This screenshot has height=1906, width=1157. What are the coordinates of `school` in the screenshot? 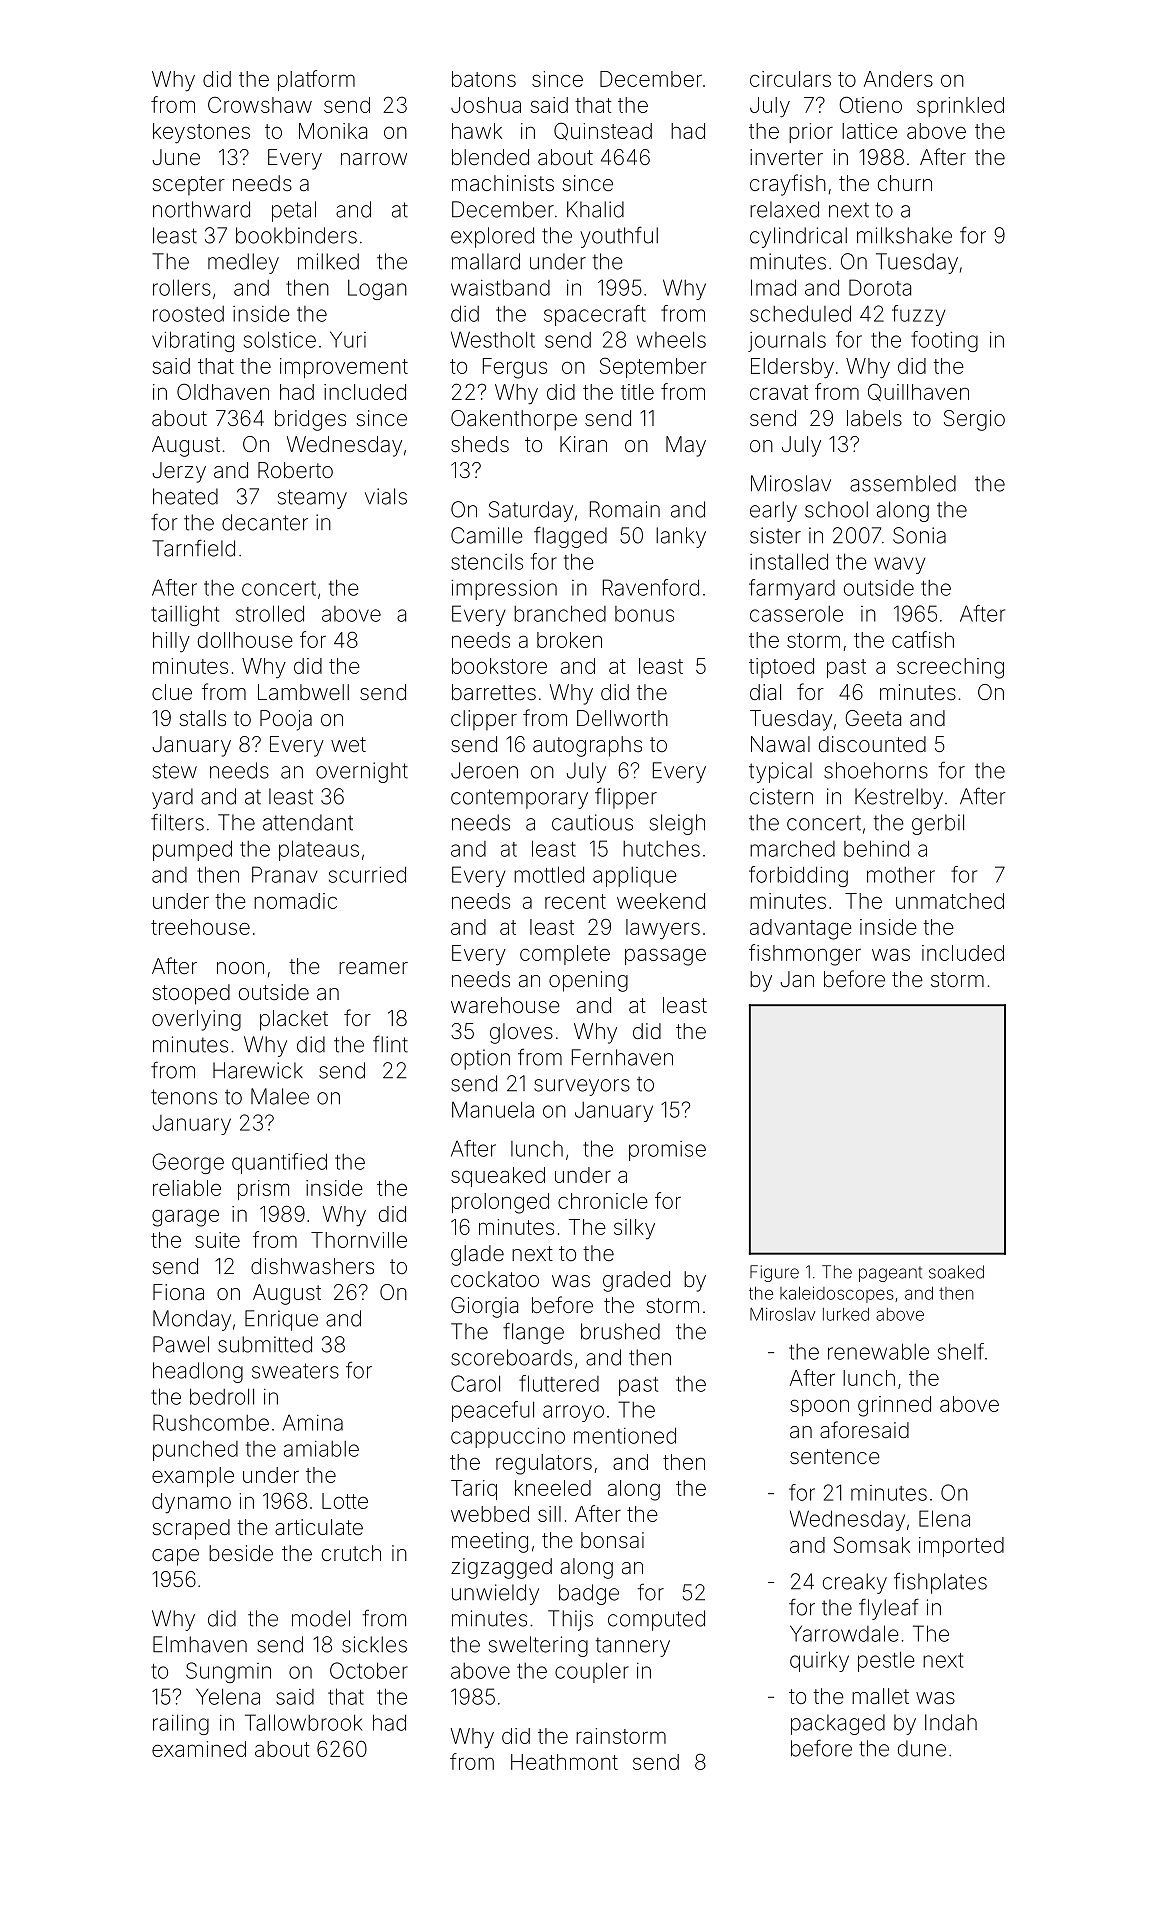 It's located at (836, 509).
